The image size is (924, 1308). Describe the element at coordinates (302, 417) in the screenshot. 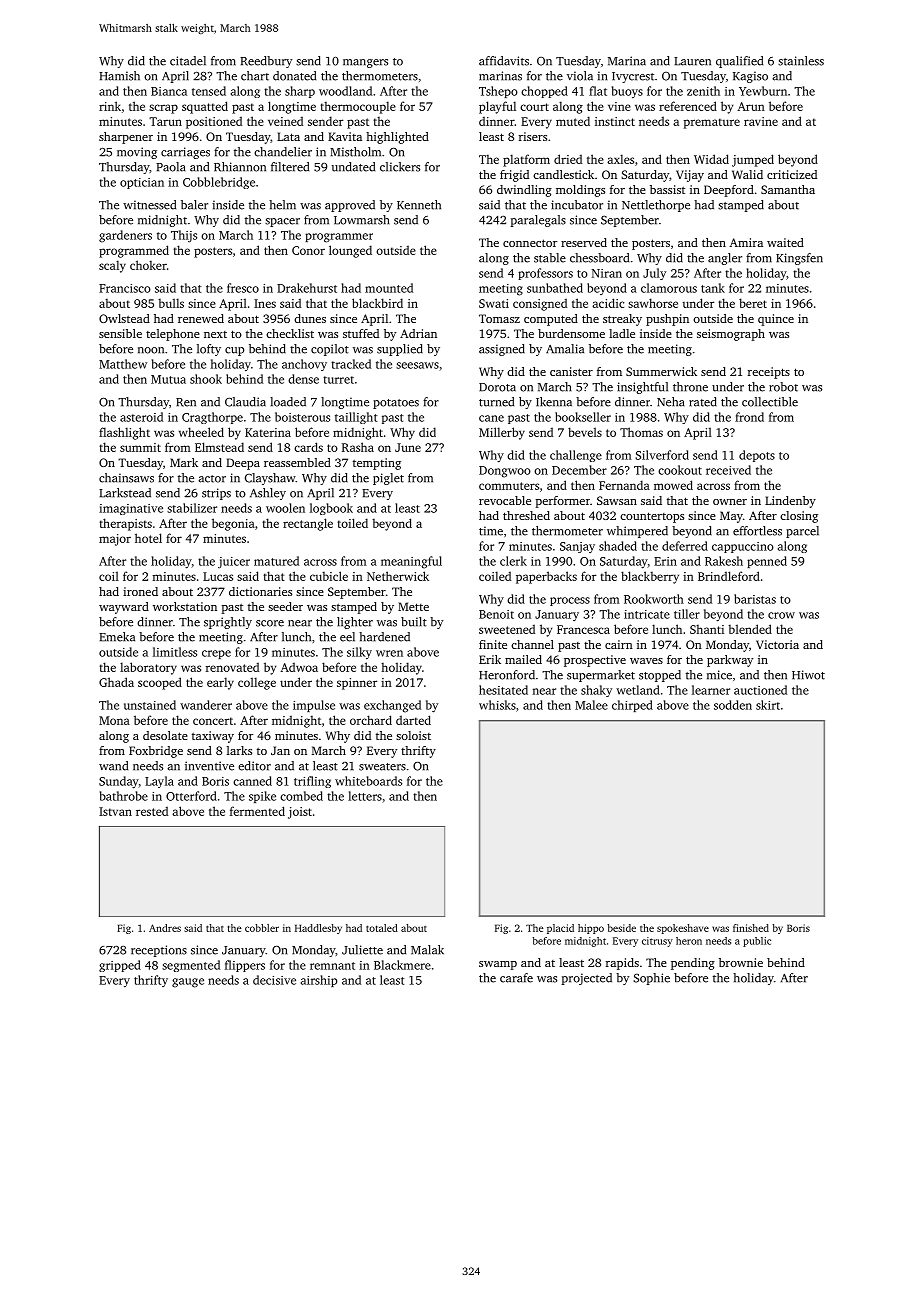

I see `boisterous` at that location.
